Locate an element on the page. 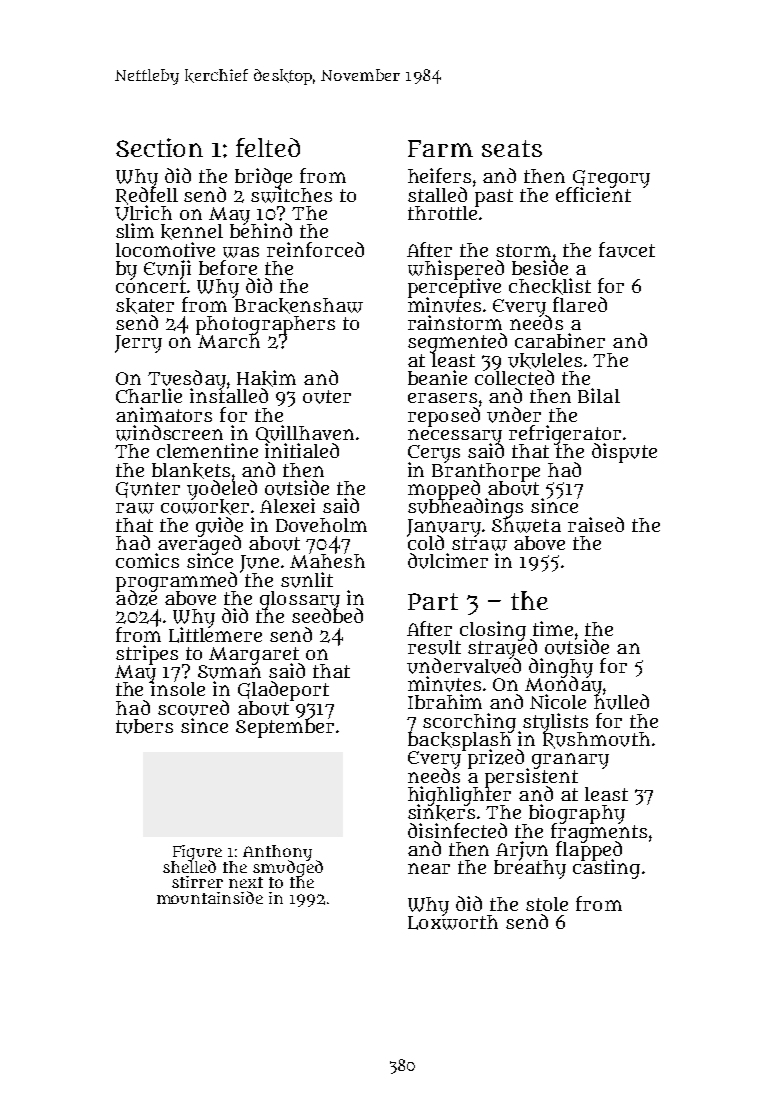 This image has width=777, height=1102. refrigerator is located at coordinates (565, 434).
